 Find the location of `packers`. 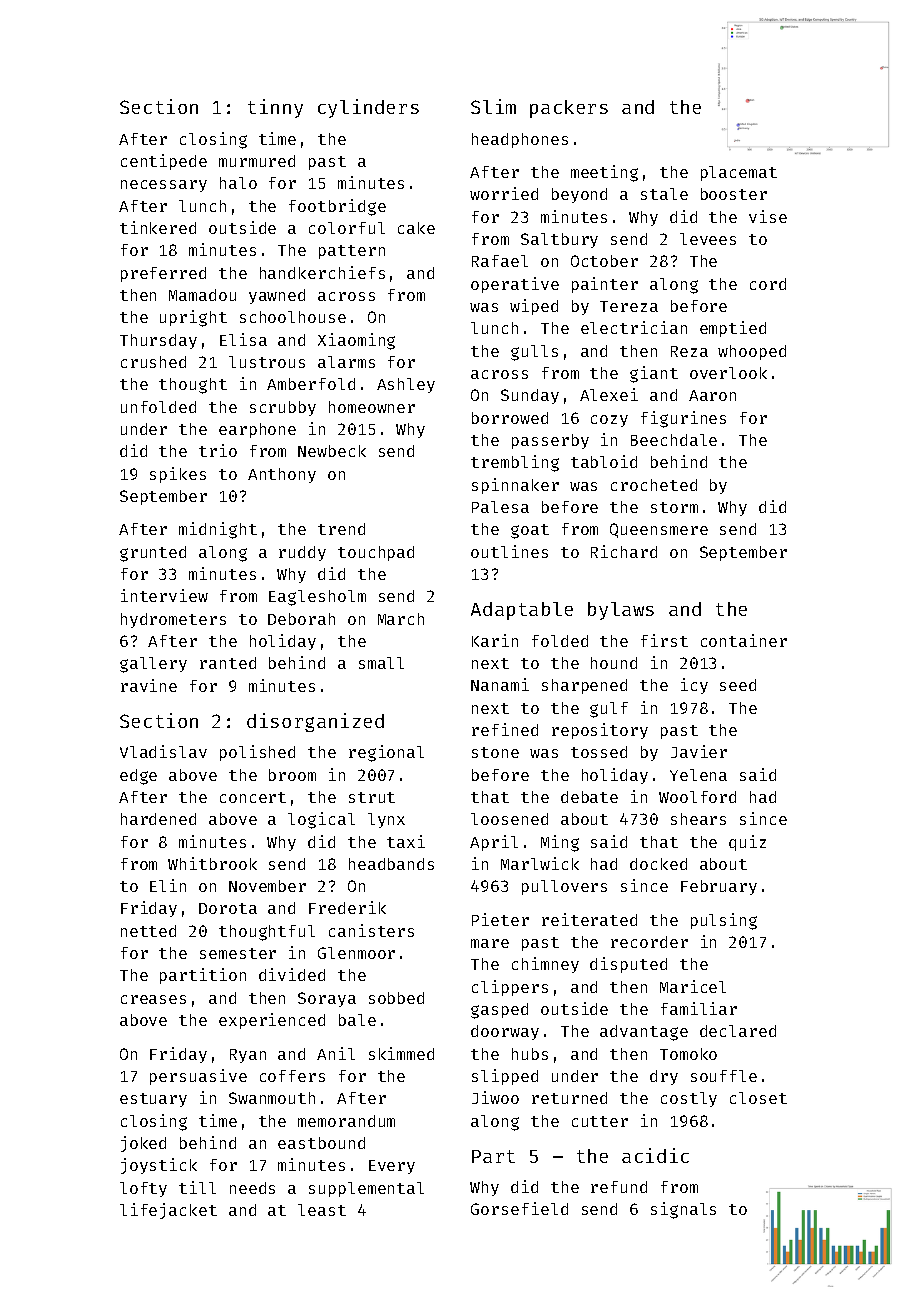

packers is located at coordinates (569, 109).
